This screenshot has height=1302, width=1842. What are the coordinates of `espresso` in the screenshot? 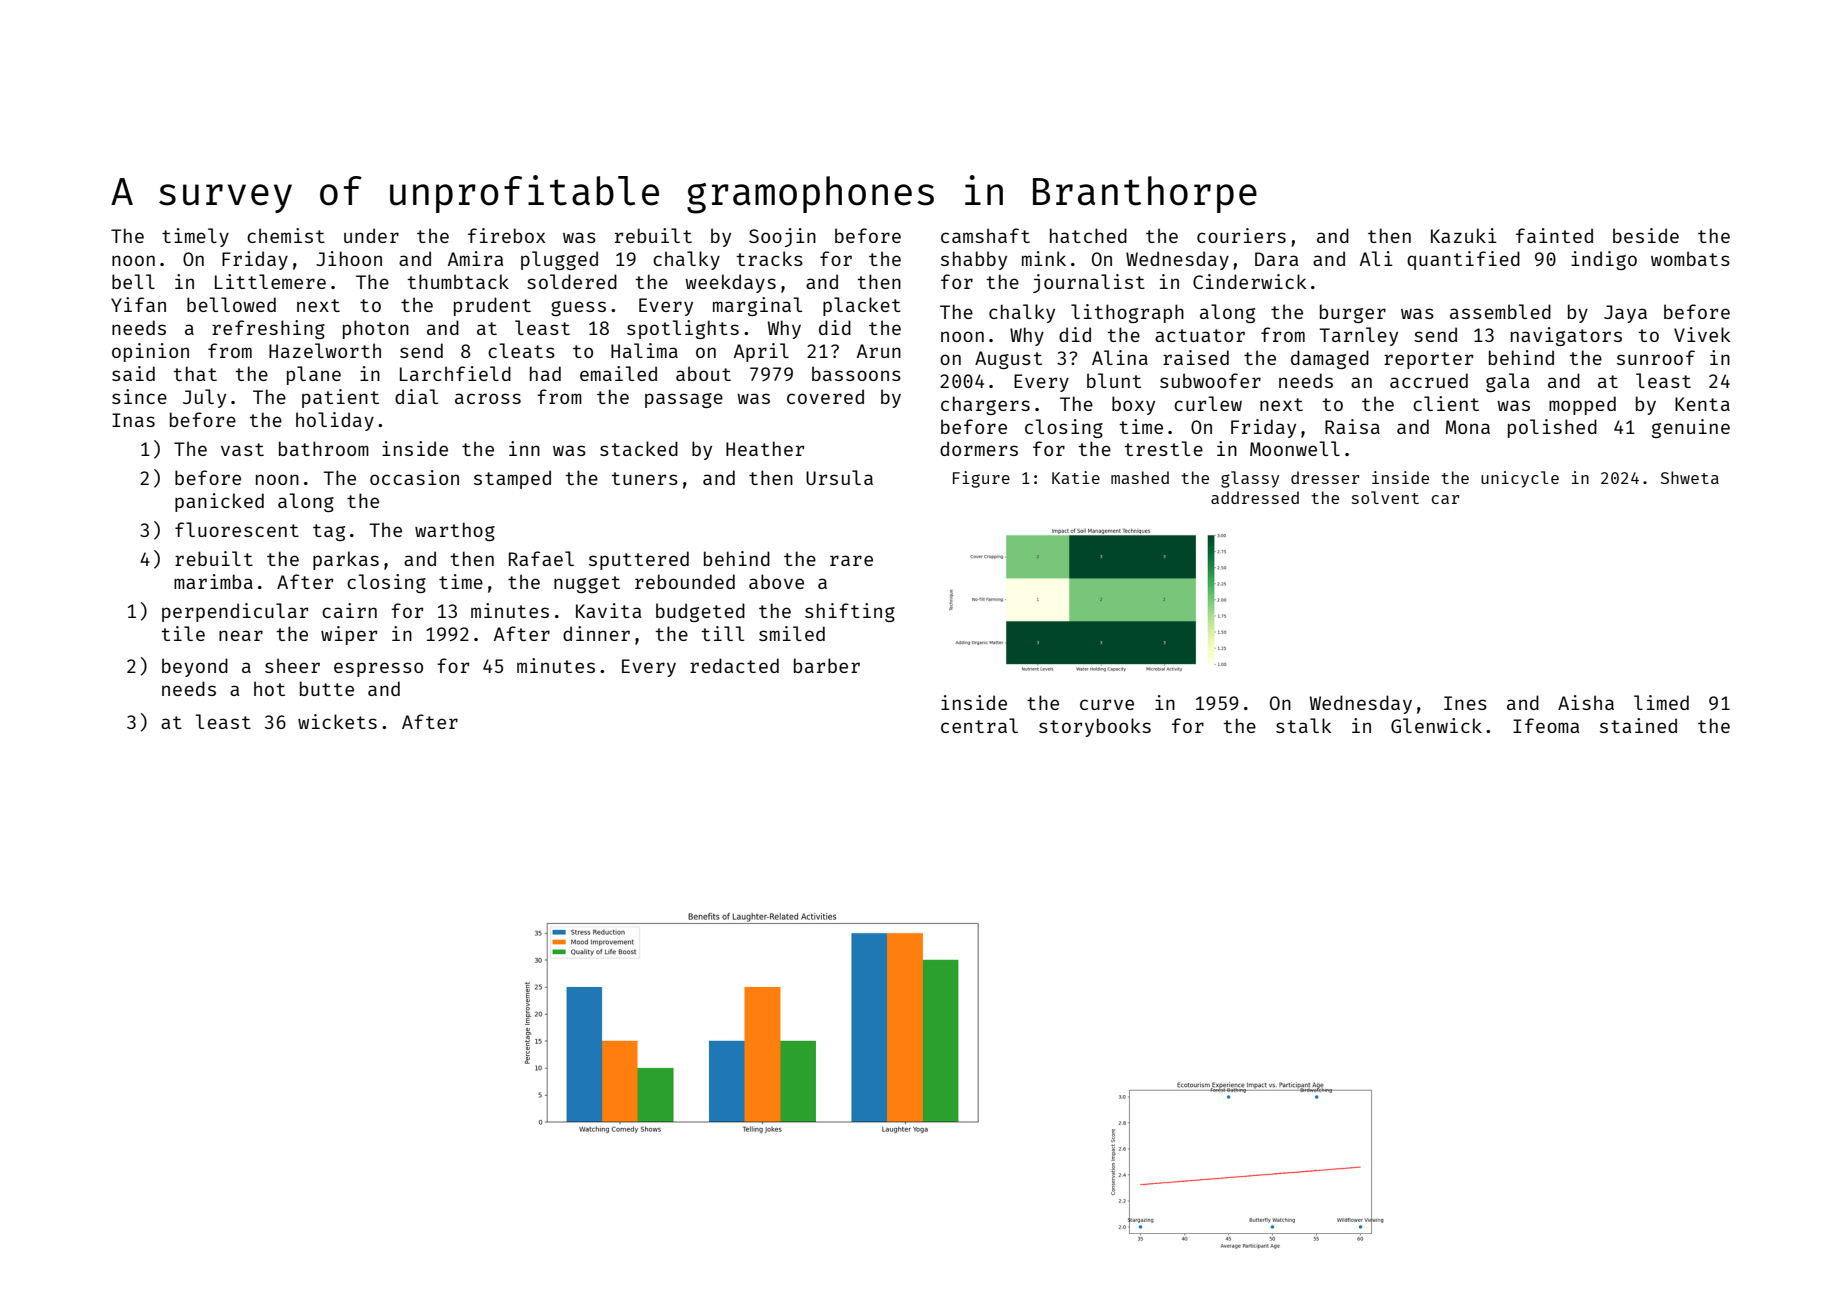 It's located at (378, 669).
